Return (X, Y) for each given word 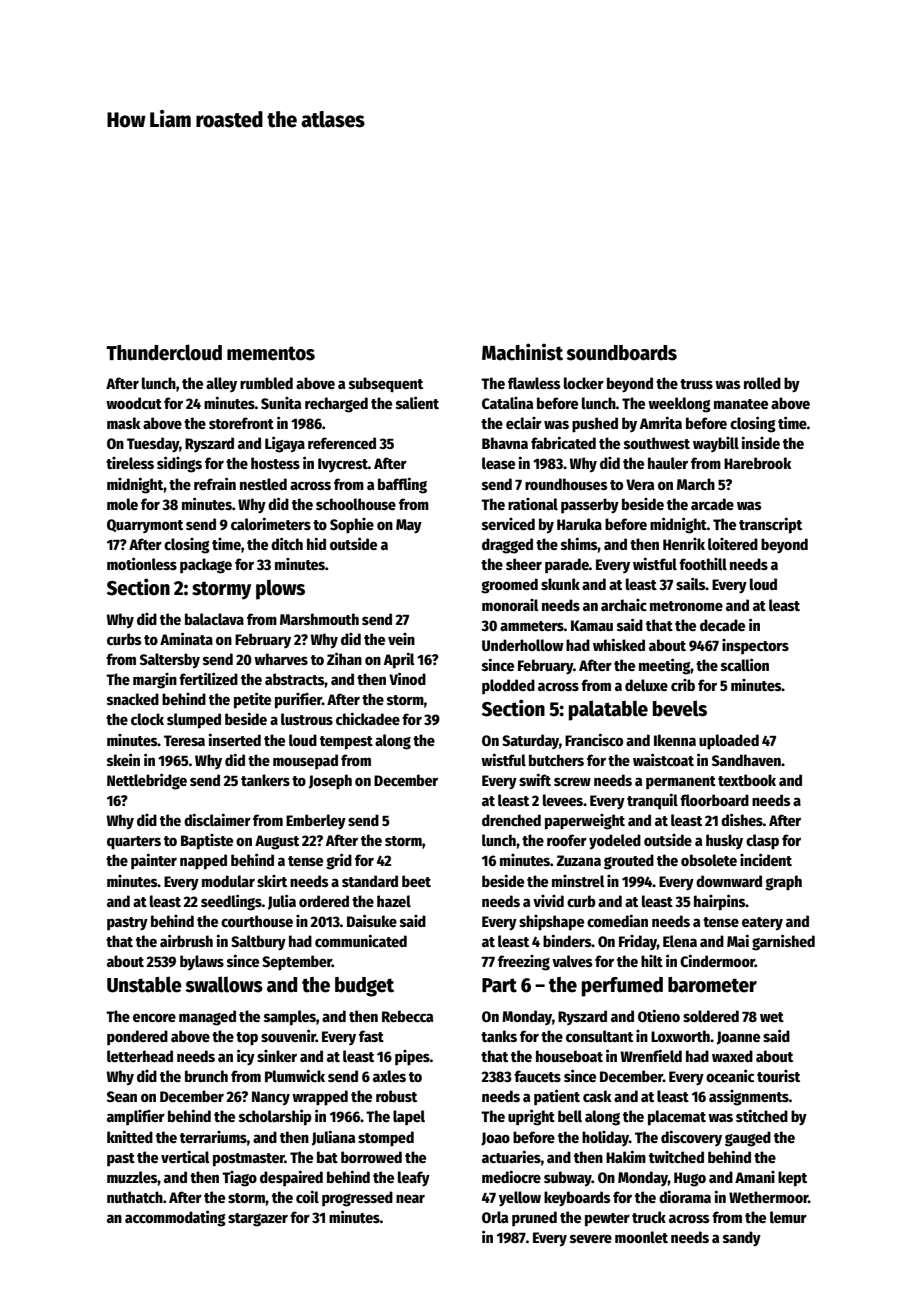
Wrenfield (651, 1055)
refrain (215, 483)
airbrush (186, 940)
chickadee (368, 718)
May (409, 526)
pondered (137, 1037)
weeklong (679, 405)
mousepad (305, 761)
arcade (712, 504)
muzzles (132, 1177)
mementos (271, 353)
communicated (361, 940)
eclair (524, 423)
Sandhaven (746, 760)
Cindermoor (717, 960)
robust (396, 1096)
